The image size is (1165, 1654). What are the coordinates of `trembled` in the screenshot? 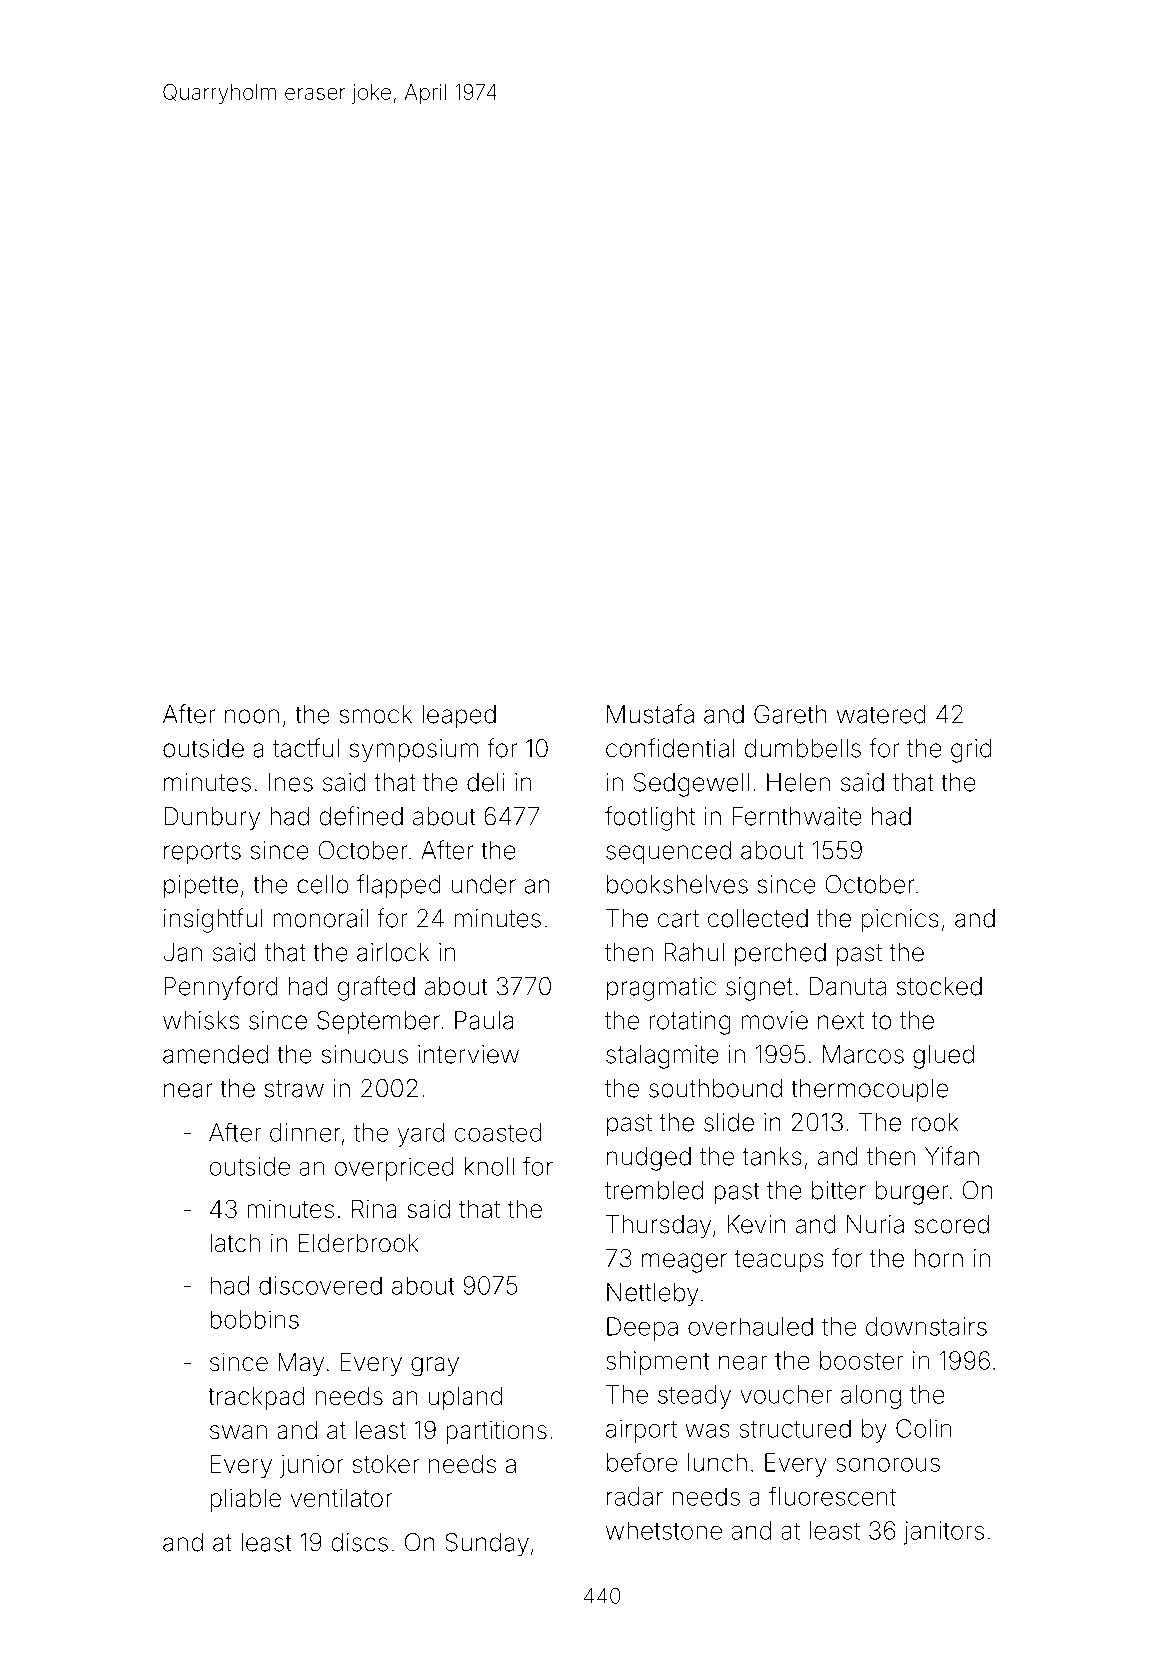 It's located at (654, 1190).
